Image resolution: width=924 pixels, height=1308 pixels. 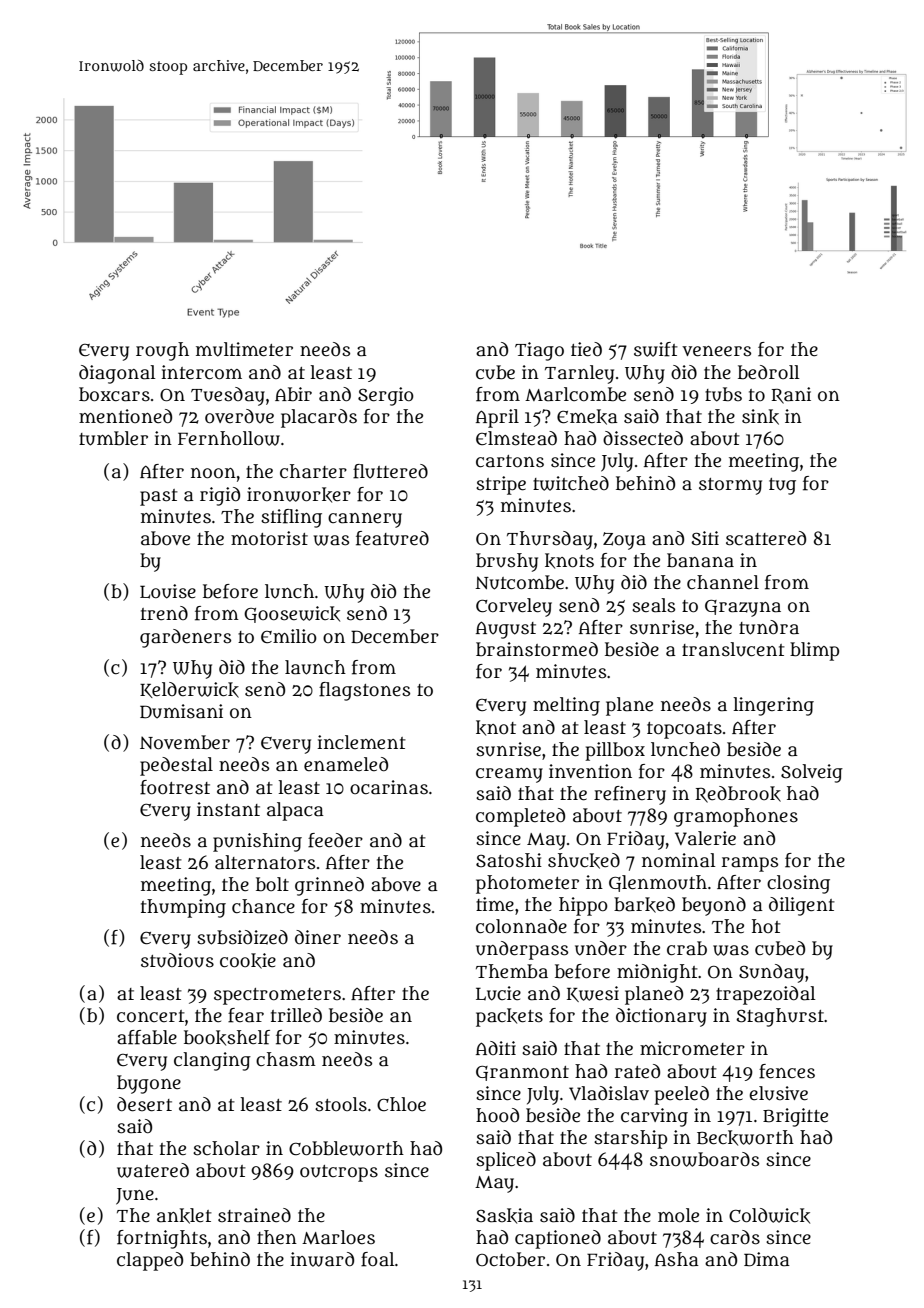 I want to click on swift, so click(x=656, y=349).
